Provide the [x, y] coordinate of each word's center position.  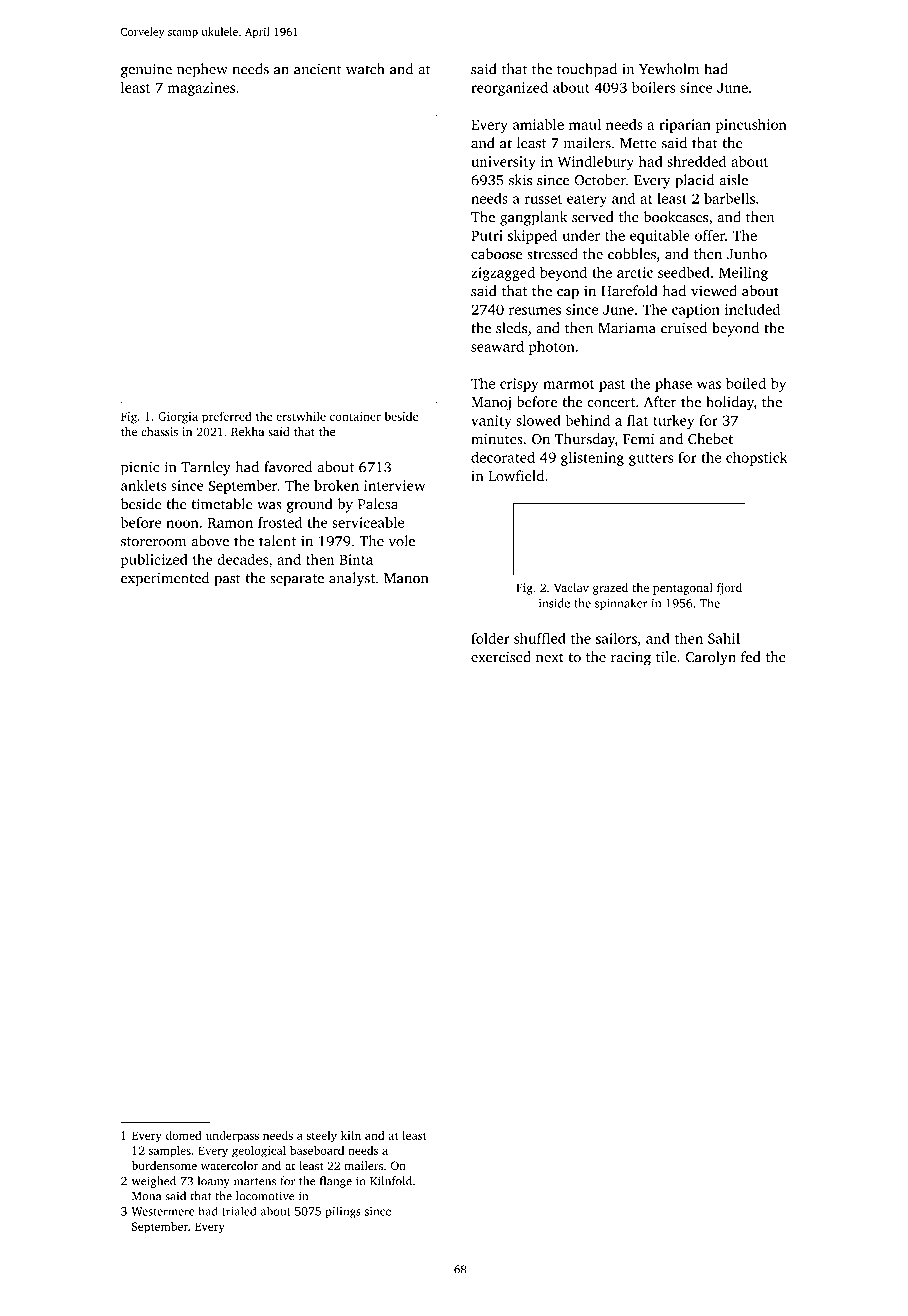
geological [259, 1152]
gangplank [533, 218]
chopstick [756, 459]
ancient [318, 69]
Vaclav [571, 587]
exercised [501, 657]
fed [751, 657]
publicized [154, 561]
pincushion [751, 126]
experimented [165, 579]
